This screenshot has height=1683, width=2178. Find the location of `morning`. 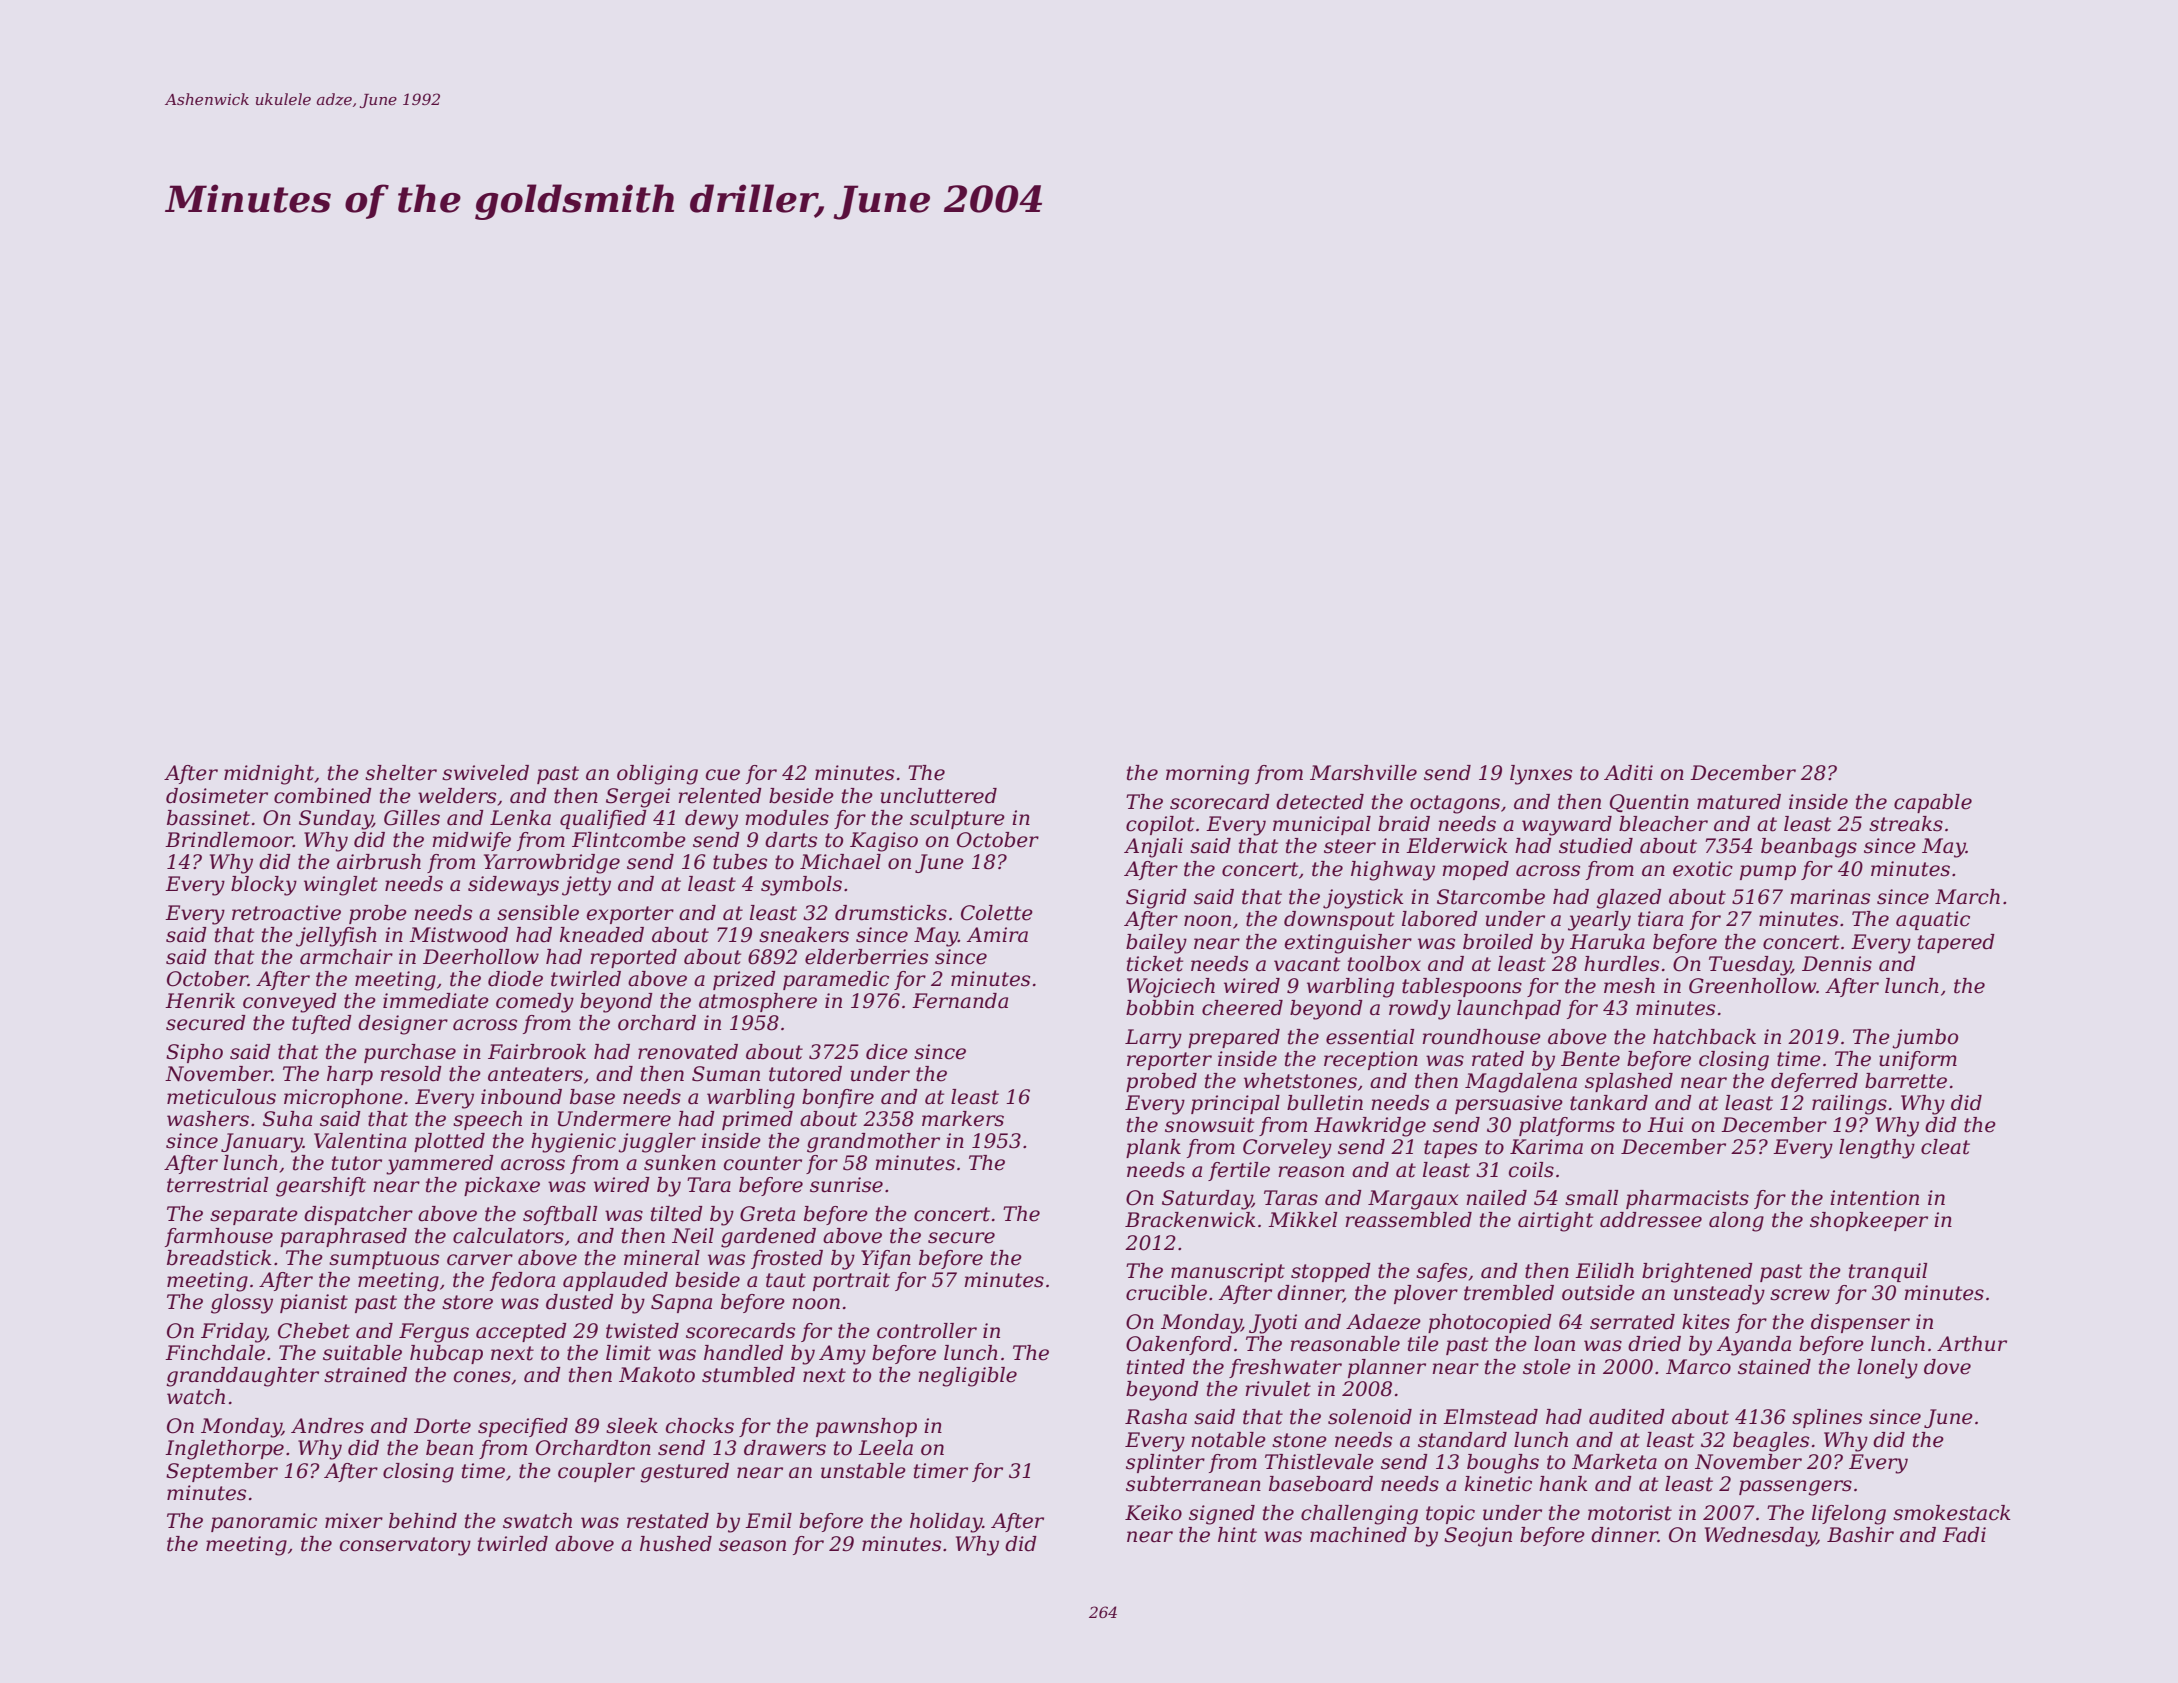

morning is located at coordinates (1207, 775).
